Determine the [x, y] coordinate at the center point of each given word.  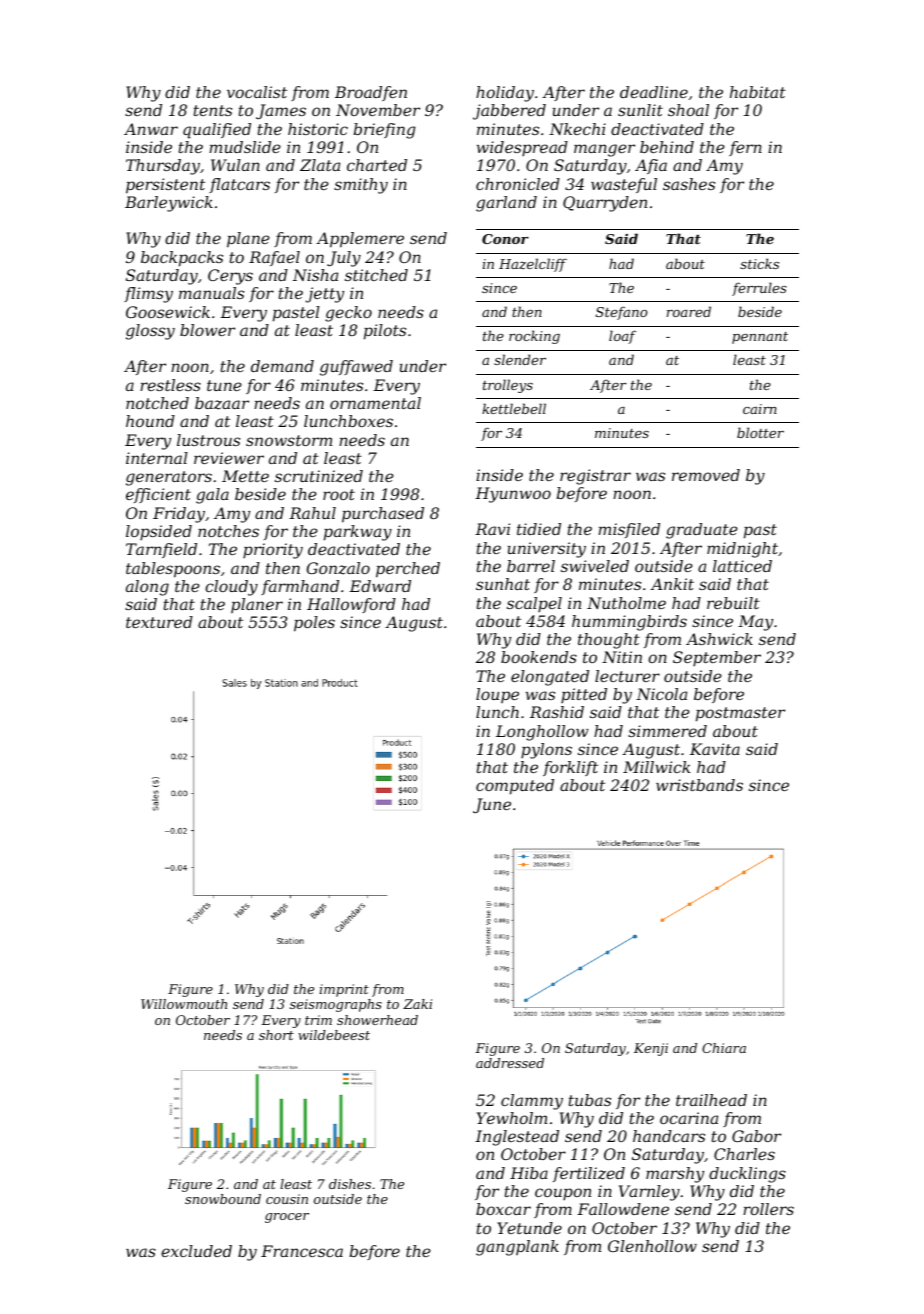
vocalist [257, 92]
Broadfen [371, 93]
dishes [350, 1184]
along [147, 588]
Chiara [724, 1048]
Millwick [657, 767]
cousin [287, 1199]
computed [515, 787]
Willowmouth [184, 1004]
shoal [688, 110]
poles [314, 624]
